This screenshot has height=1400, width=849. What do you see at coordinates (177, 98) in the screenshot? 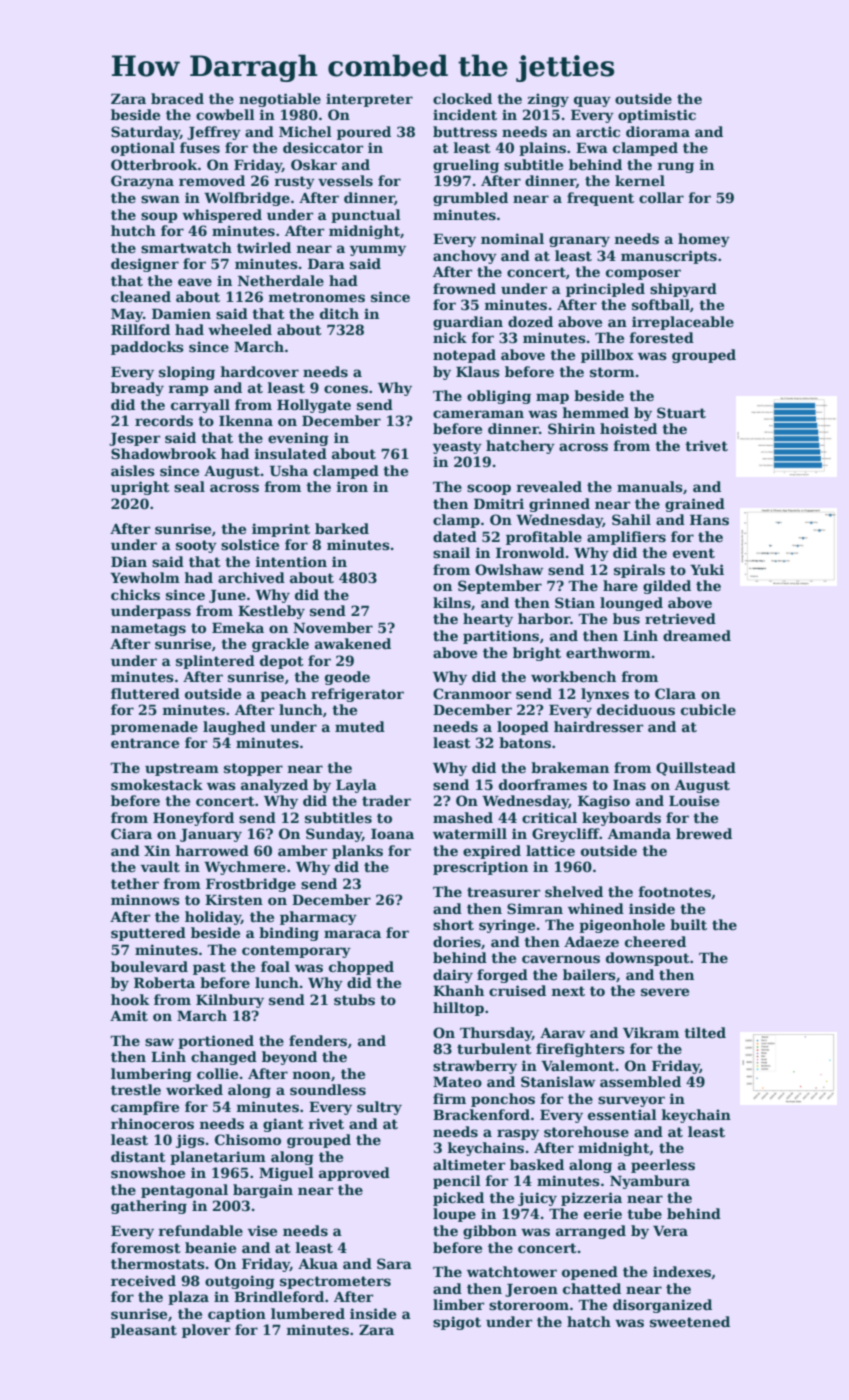
I see `braced` at bounding box center [177, 98].
